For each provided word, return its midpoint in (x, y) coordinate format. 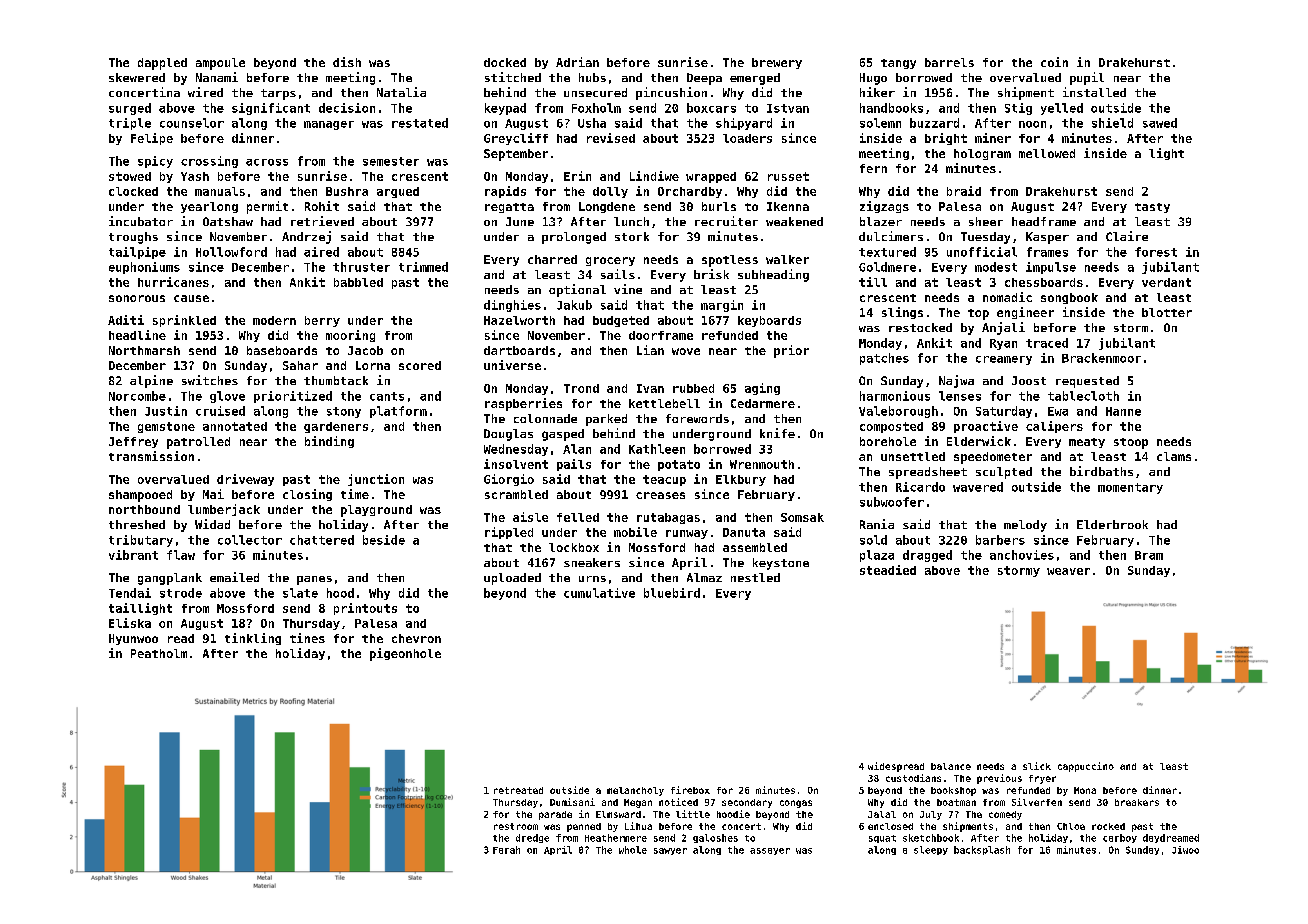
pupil (1087, 78)
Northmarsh (144, 350)
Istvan (788, 108)
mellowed (1047, 153)
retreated (518, 790)
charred (552, 259)
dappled (162, 64)
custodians (913, 778)
